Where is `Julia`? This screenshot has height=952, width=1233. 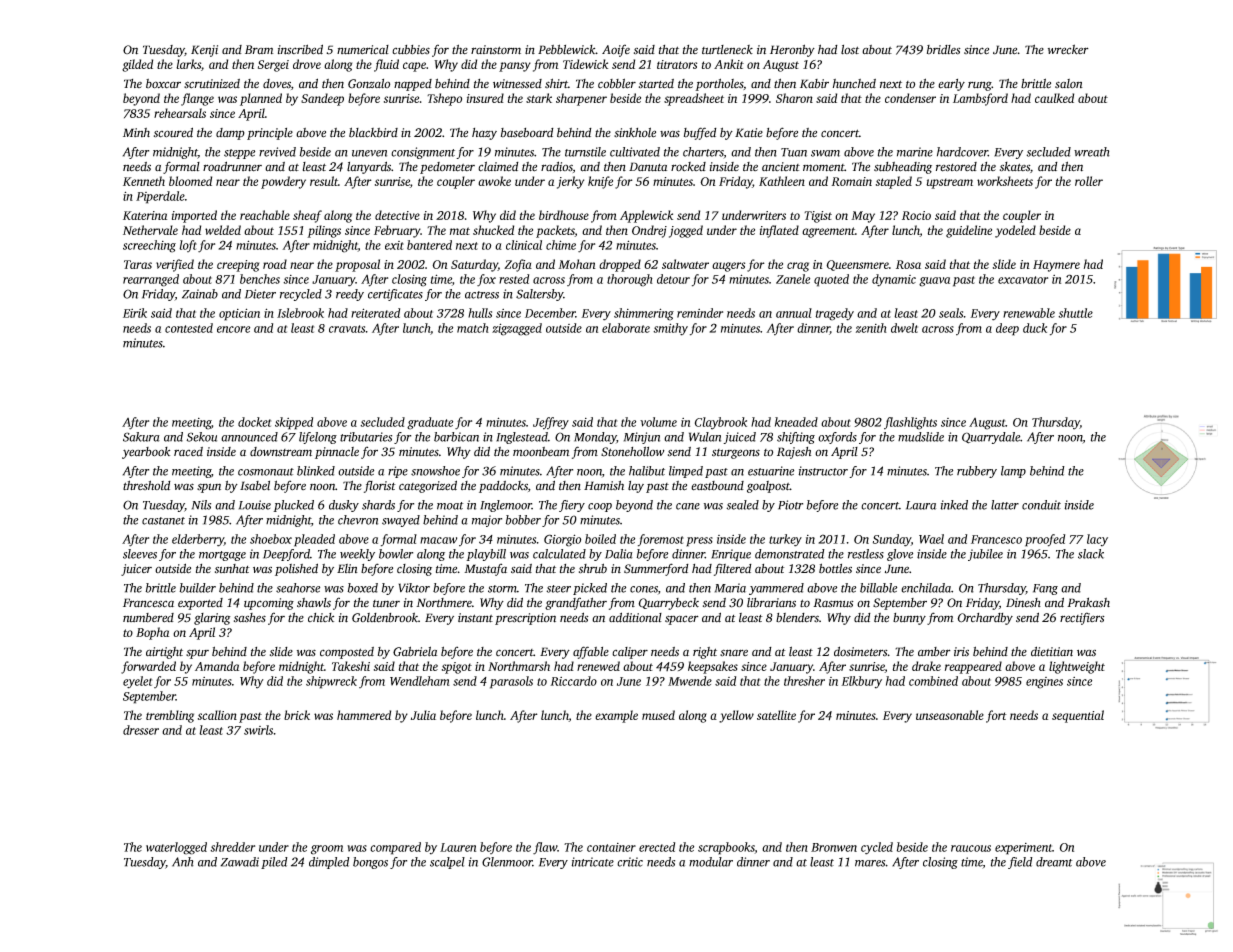 Julia is located at coordinates (423, 715).
